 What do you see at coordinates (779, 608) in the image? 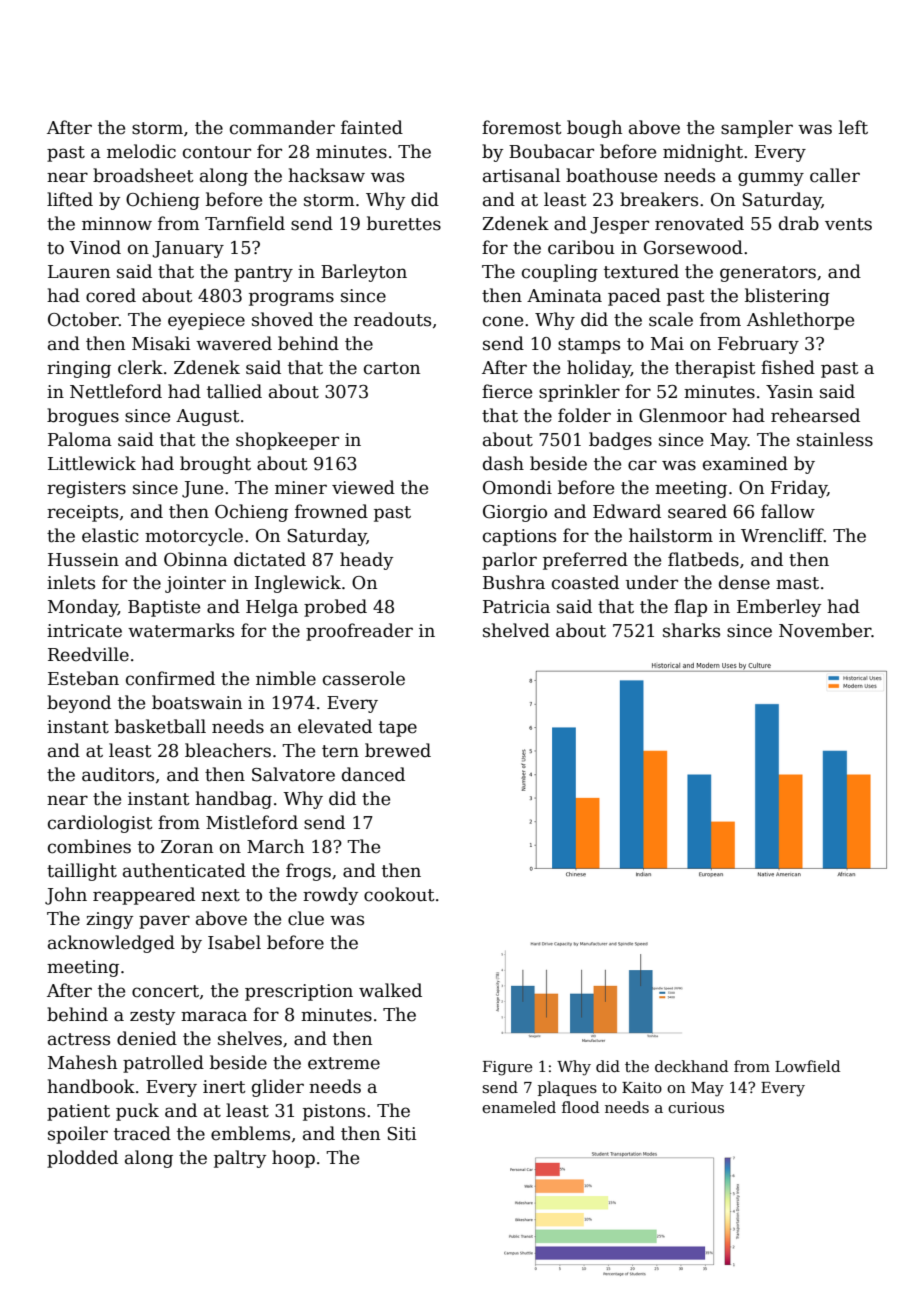
I see `Emberley` at bounding box center [779, 608].
